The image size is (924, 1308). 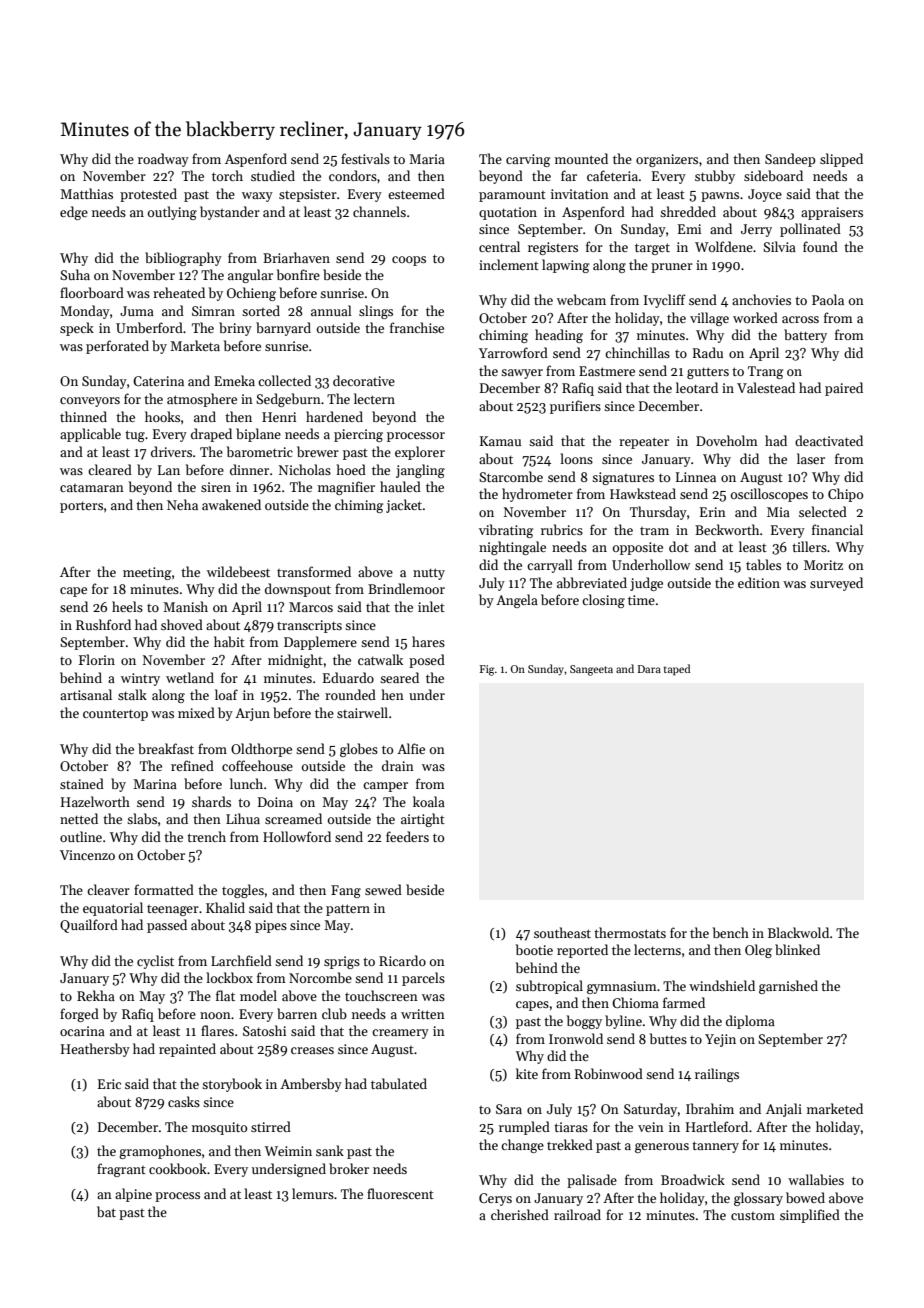 What do you see at coordinates (427, 159) in the document?
I see `Maria` at bounding box center [427, 159].
